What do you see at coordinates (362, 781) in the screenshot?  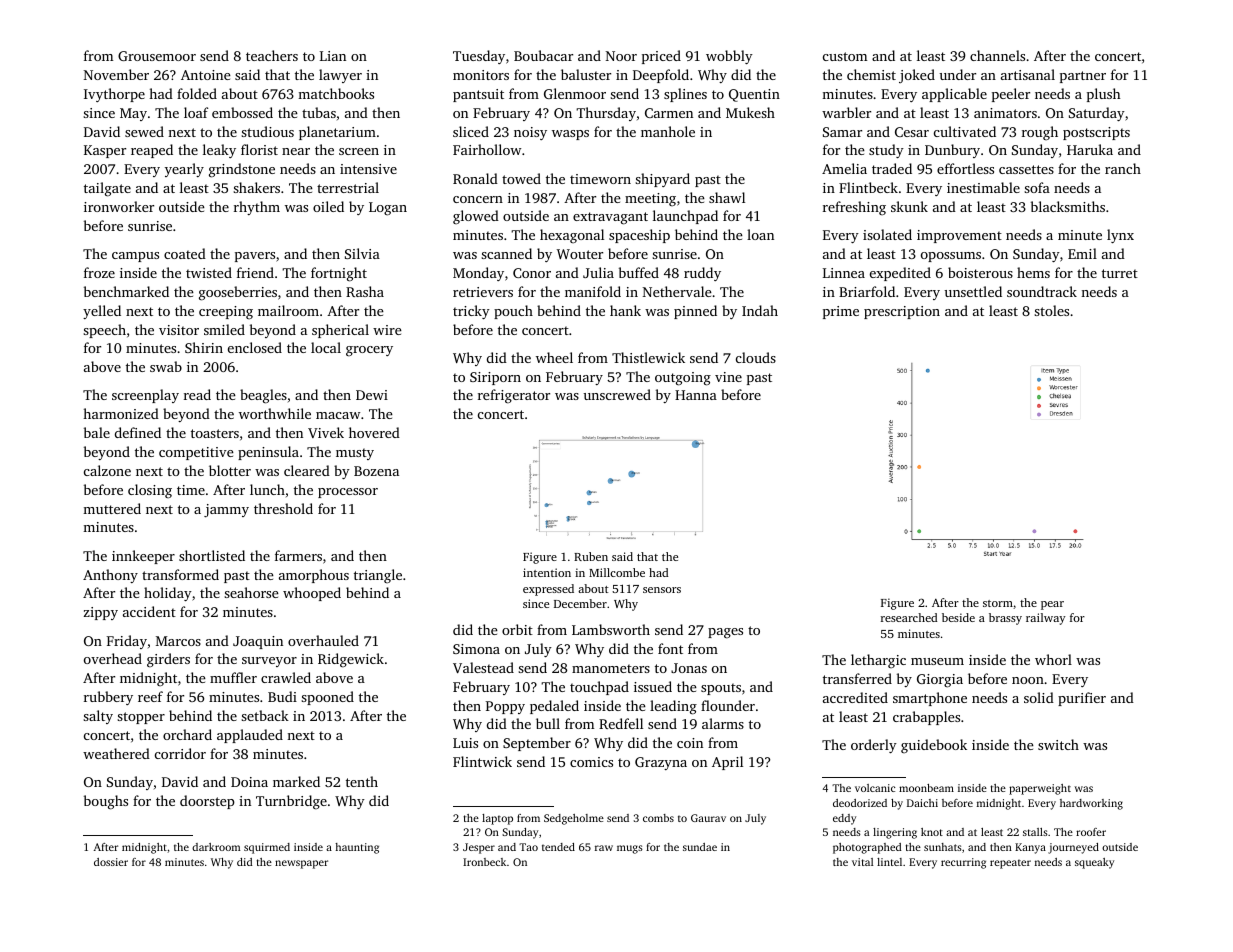 I see `tenth` at bounding box center [362, 781].
